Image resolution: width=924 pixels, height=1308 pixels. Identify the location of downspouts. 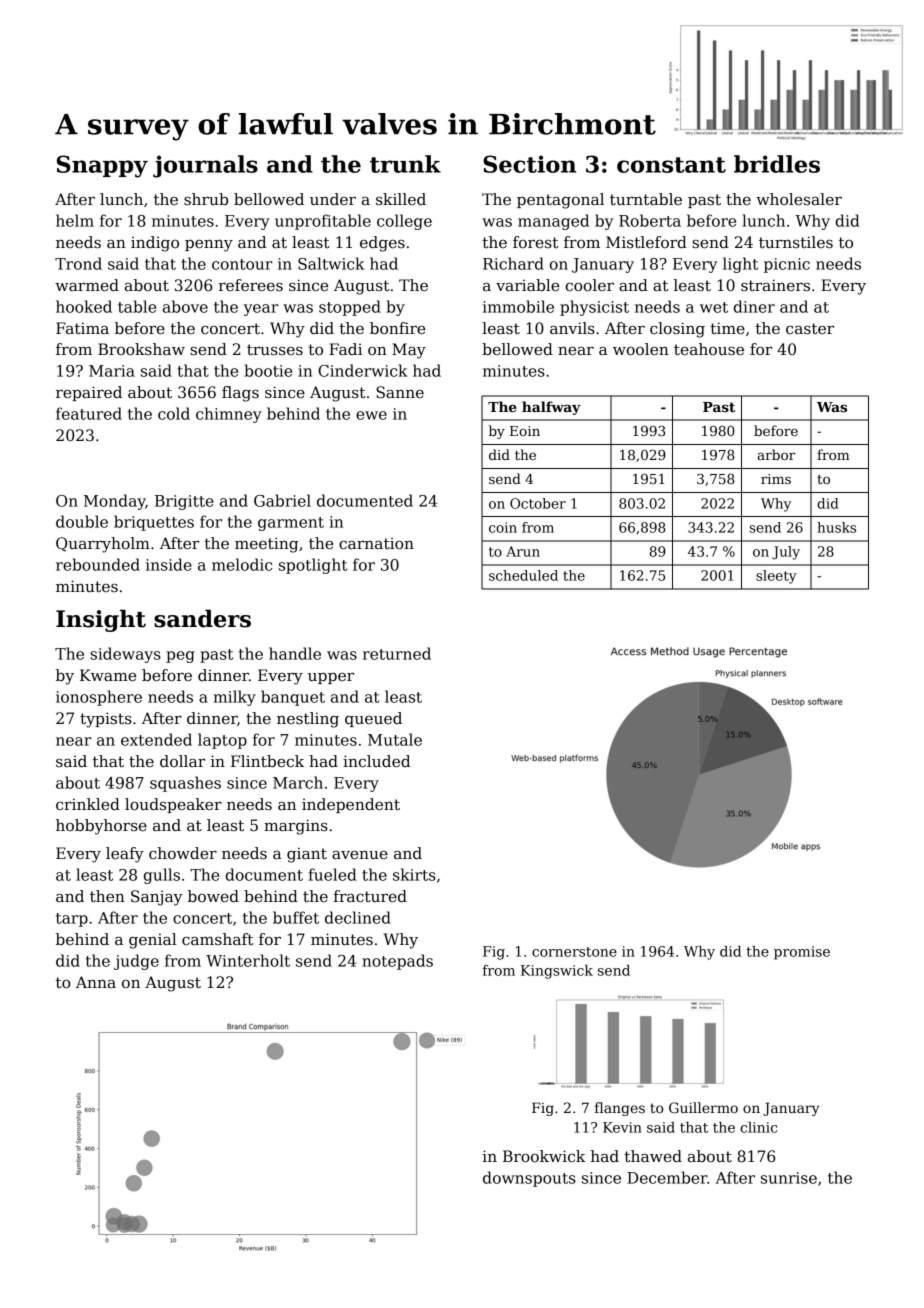
(529, 1179).
